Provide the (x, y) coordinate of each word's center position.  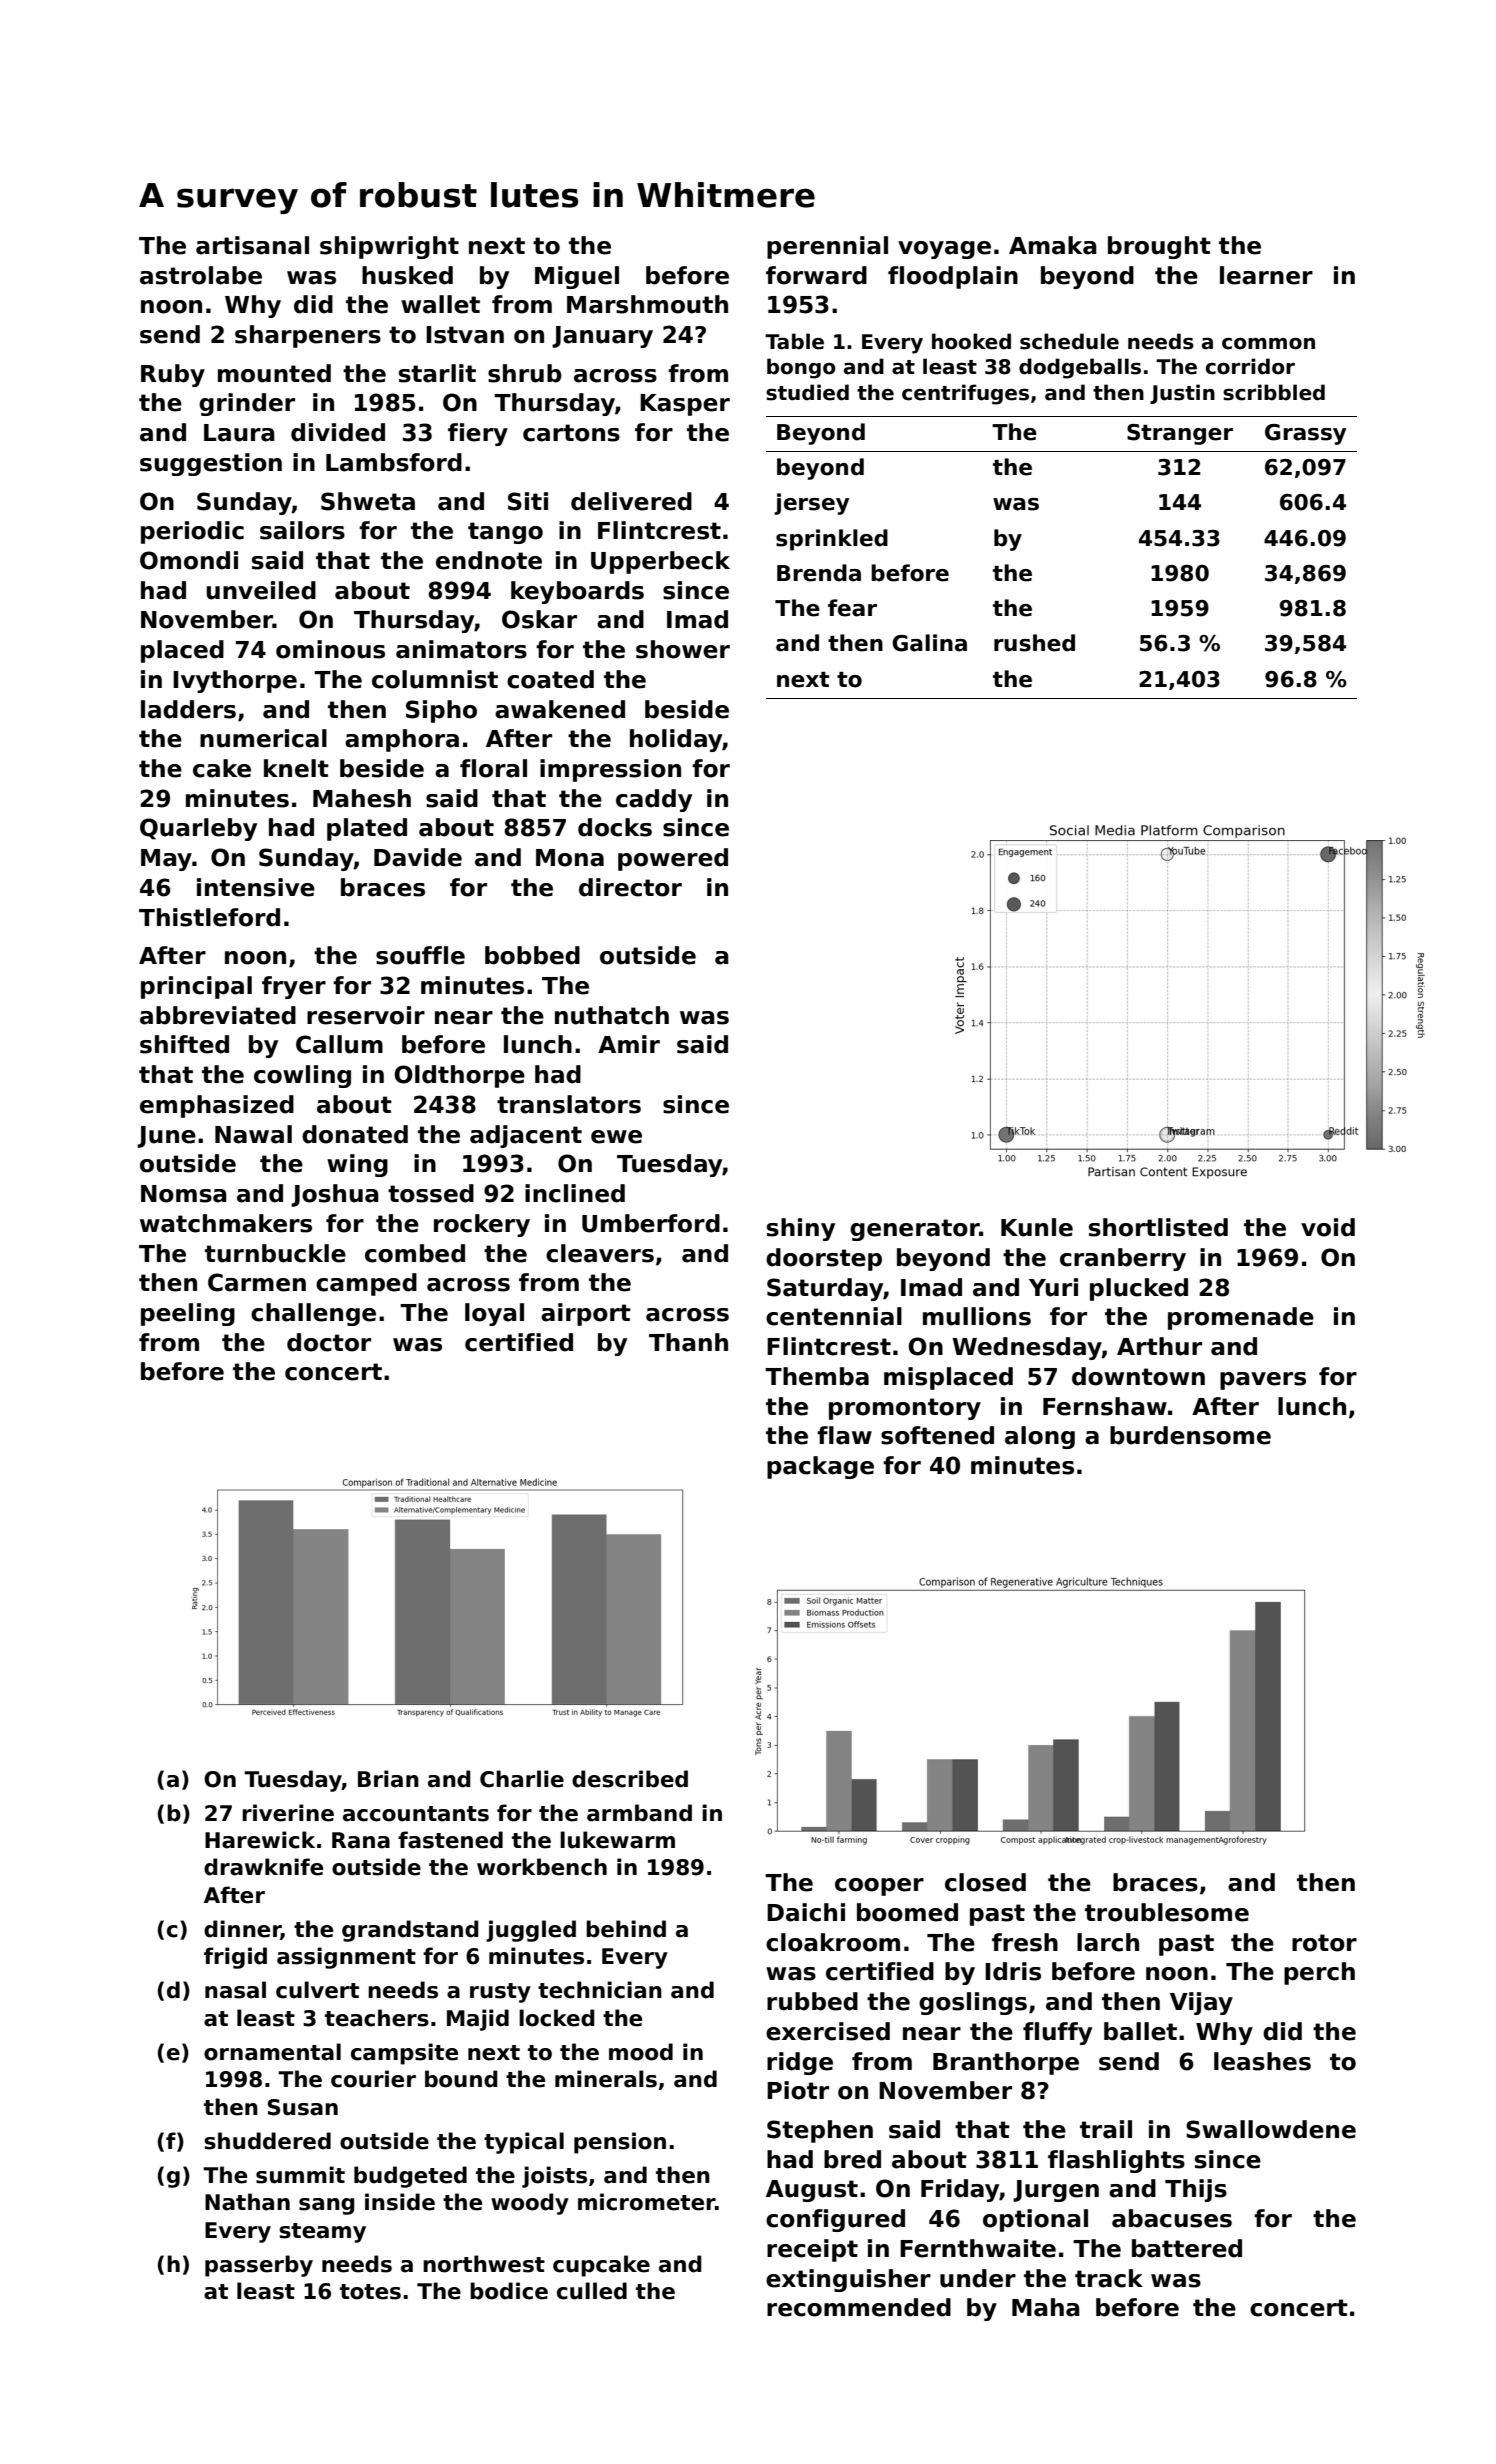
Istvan (465, 335)
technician (600, 1990)
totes (370, 2292)
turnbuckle (275, 1253)
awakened (560, 709)
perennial (827, 247)
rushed (1034, 643)
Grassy (1305, 434)
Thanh (688, 1342)
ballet (1140, 2031)
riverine (288, 1813)
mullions (977, 1316)
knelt (296, 768)
